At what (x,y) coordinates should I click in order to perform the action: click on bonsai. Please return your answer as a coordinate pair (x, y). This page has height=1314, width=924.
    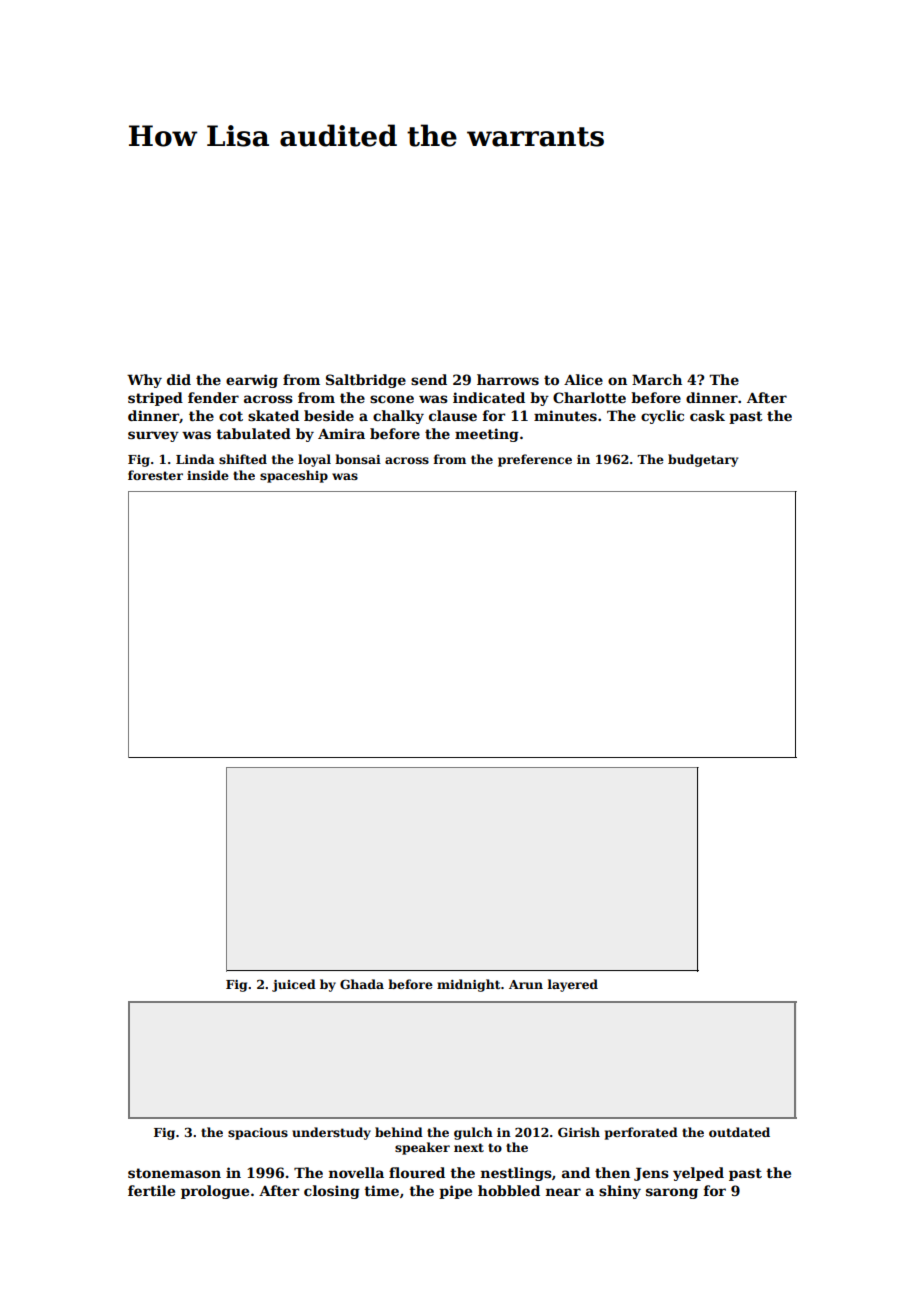
    Looking at the image, I should click on (358, 459).
